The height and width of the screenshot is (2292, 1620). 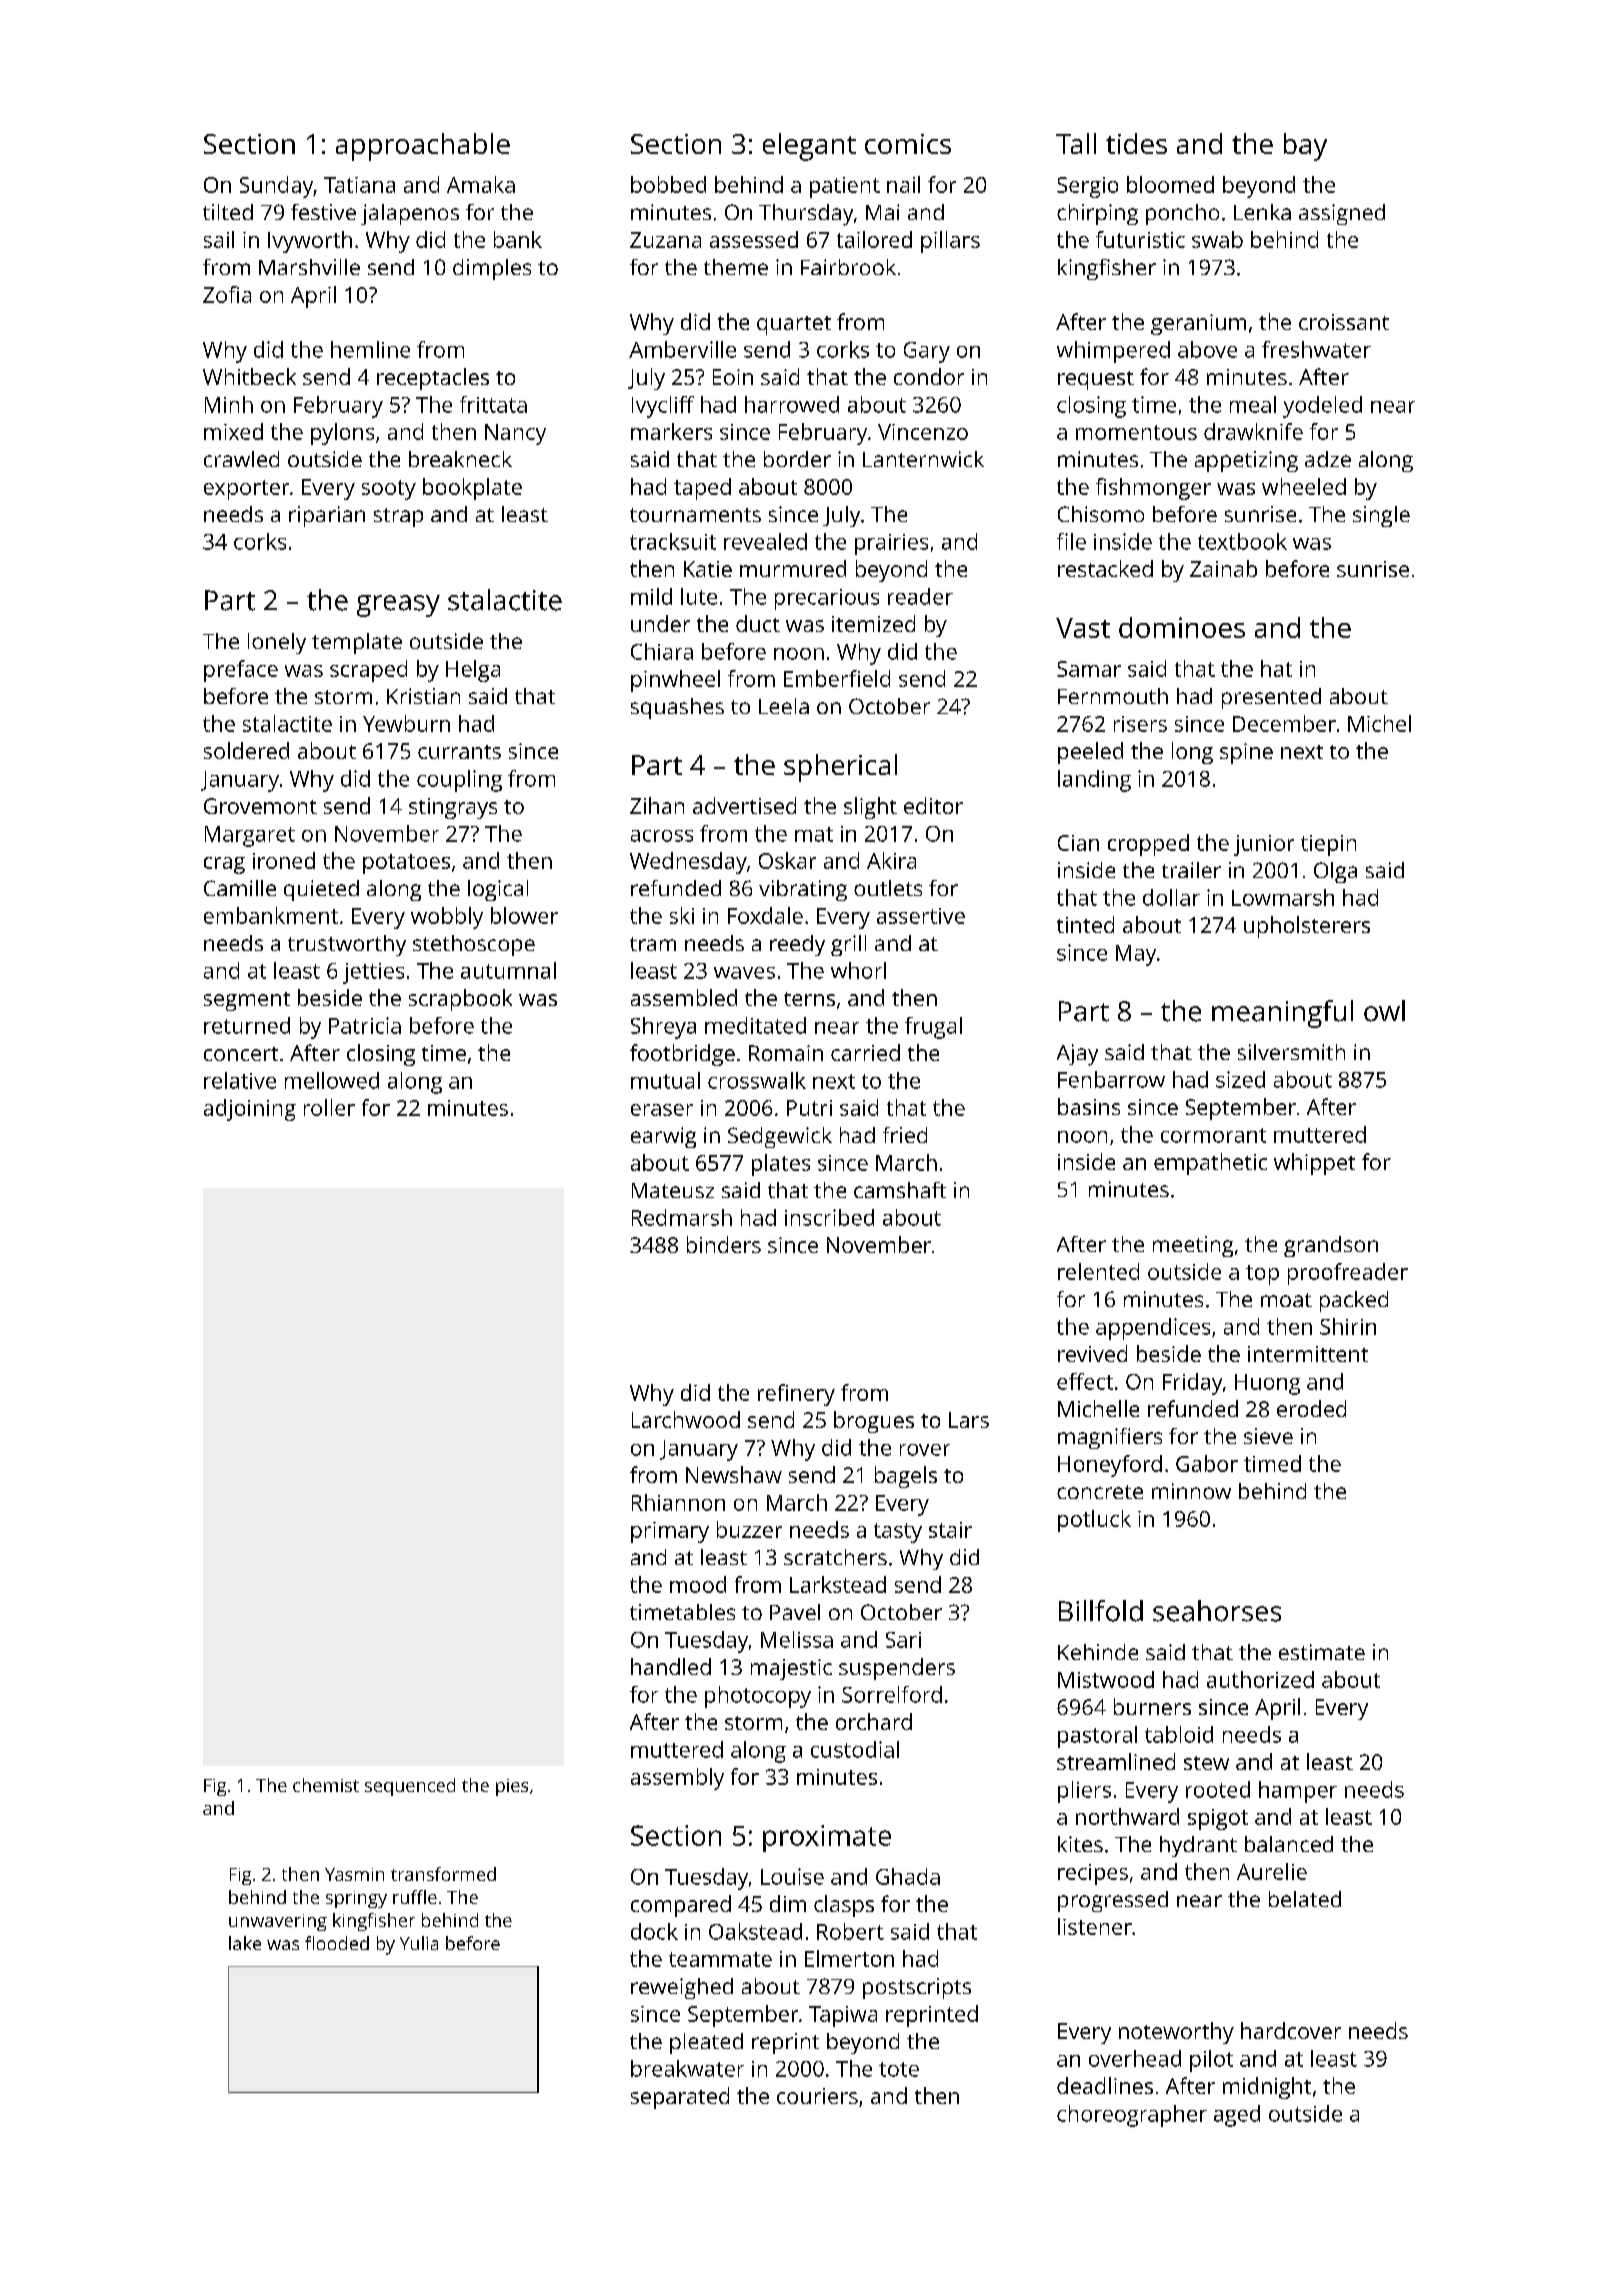 What do you see at coordinates (1237, 2116) in the screenshot?
I see `aged` at bounding box center [1237, 2116].
